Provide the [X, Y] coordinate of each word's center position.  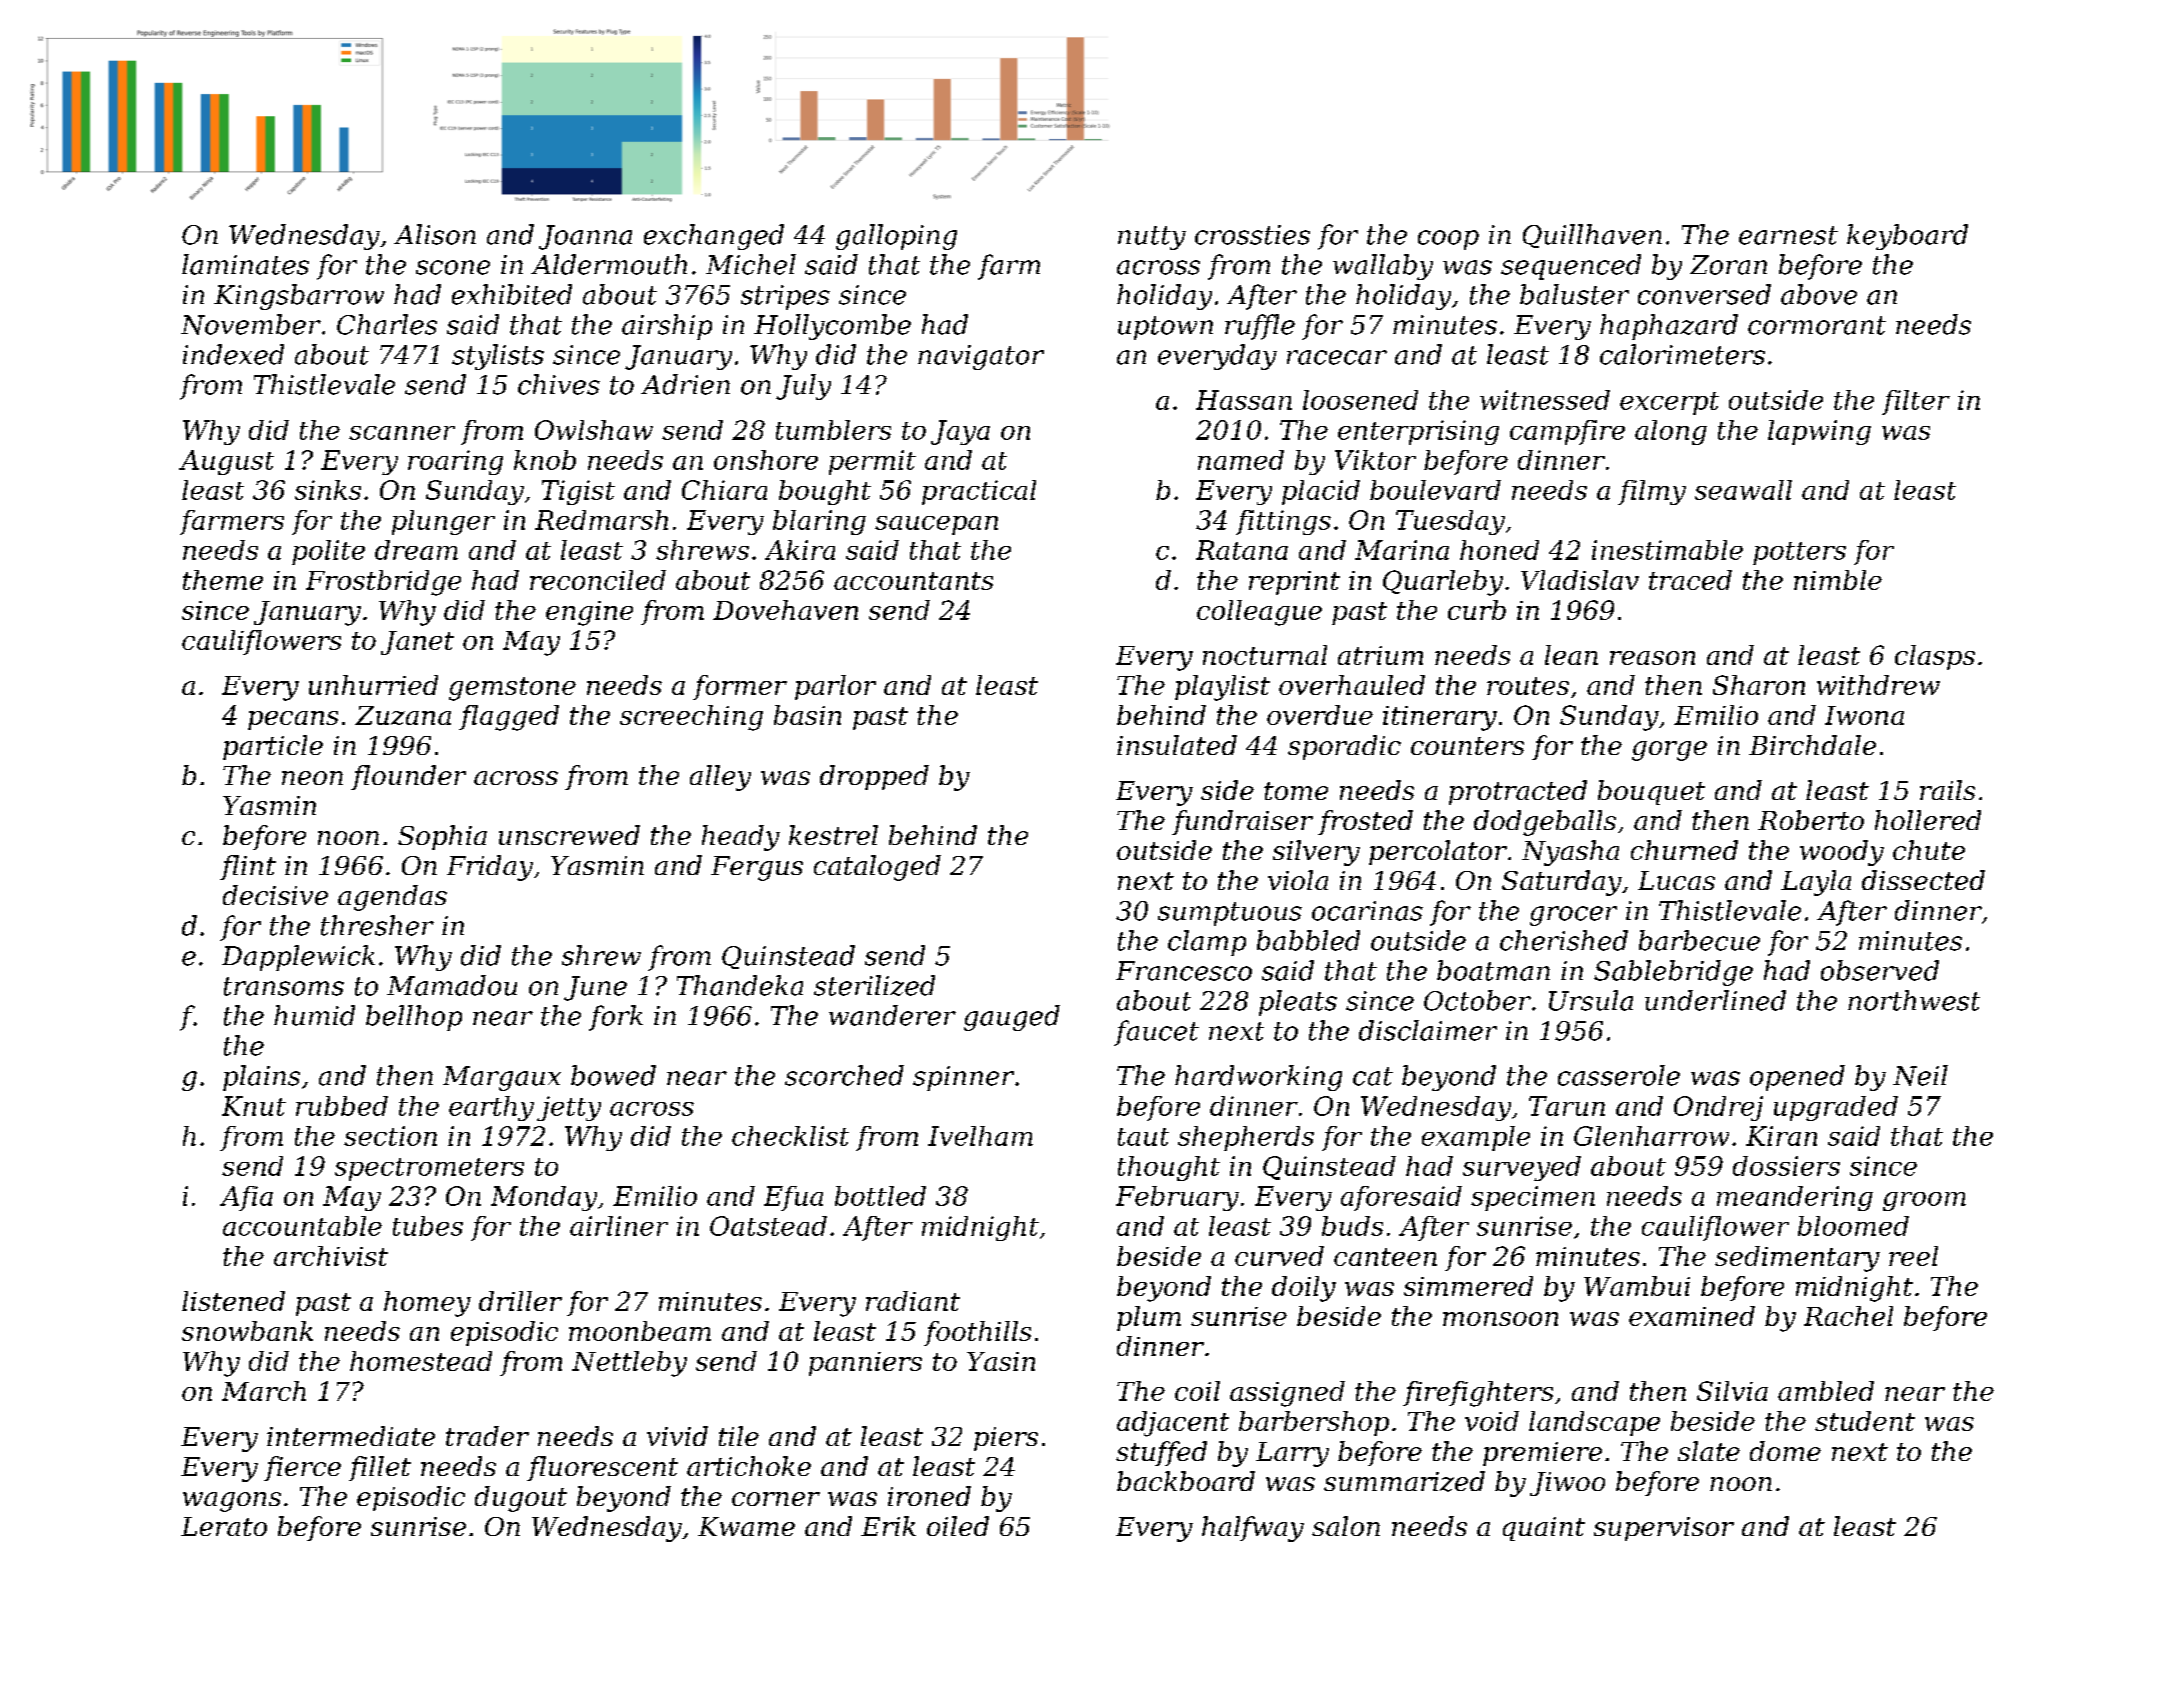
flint [248, 867]
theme [223, 580]
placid [1321, 492]
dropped [874, 777]
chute [1929, 850]
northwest [1914, 1000]
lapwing [1819, 432]
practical [979, 492]
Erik [888, 1526]
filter [1916, 402]
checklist [790, 1136]
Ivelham [980, 1136]
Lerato [224, 1526]
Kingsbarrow [299, 297]
